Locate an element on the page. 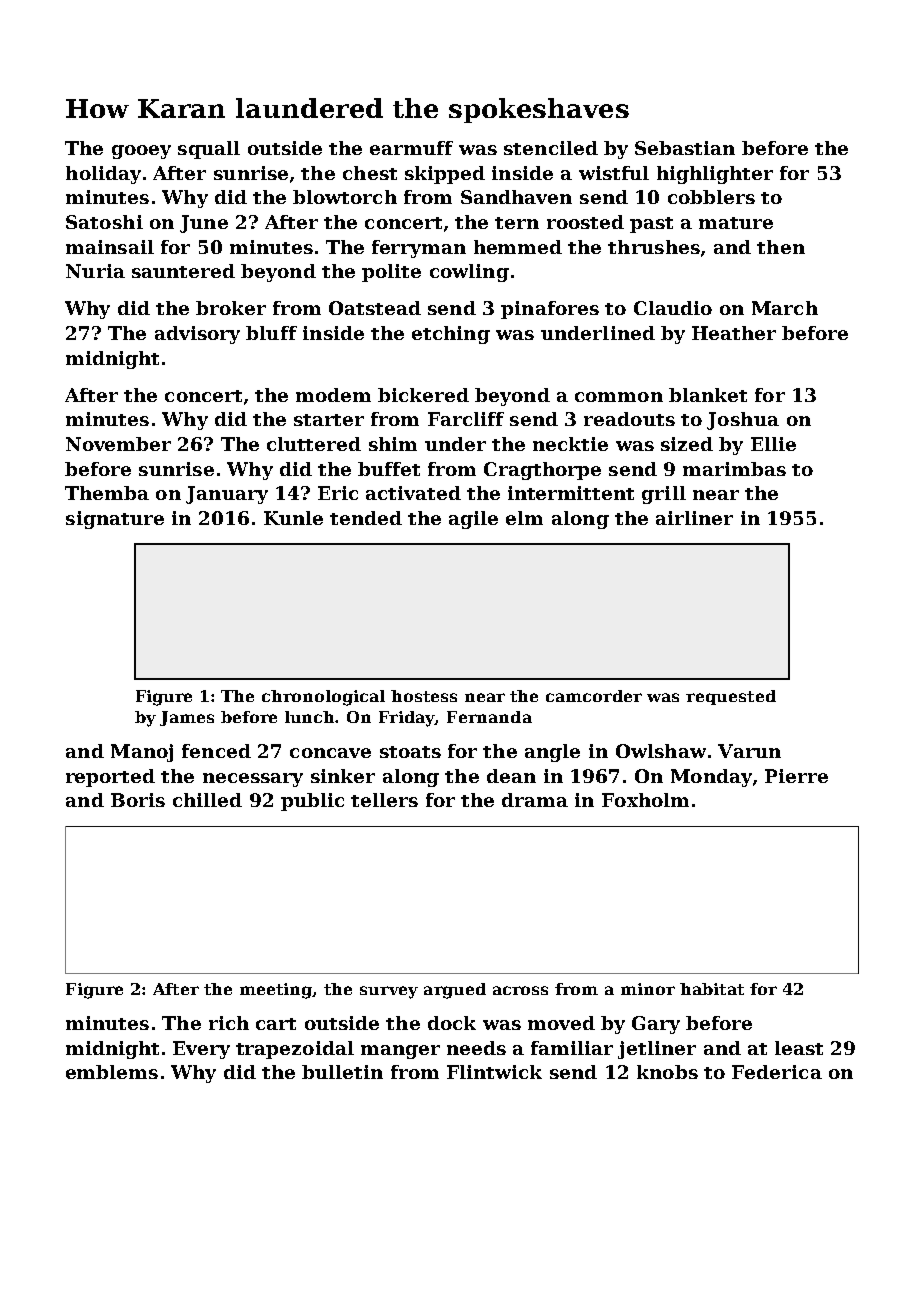 This page has height=1314, width=924. holiday is located at coordinates (103, 175).
